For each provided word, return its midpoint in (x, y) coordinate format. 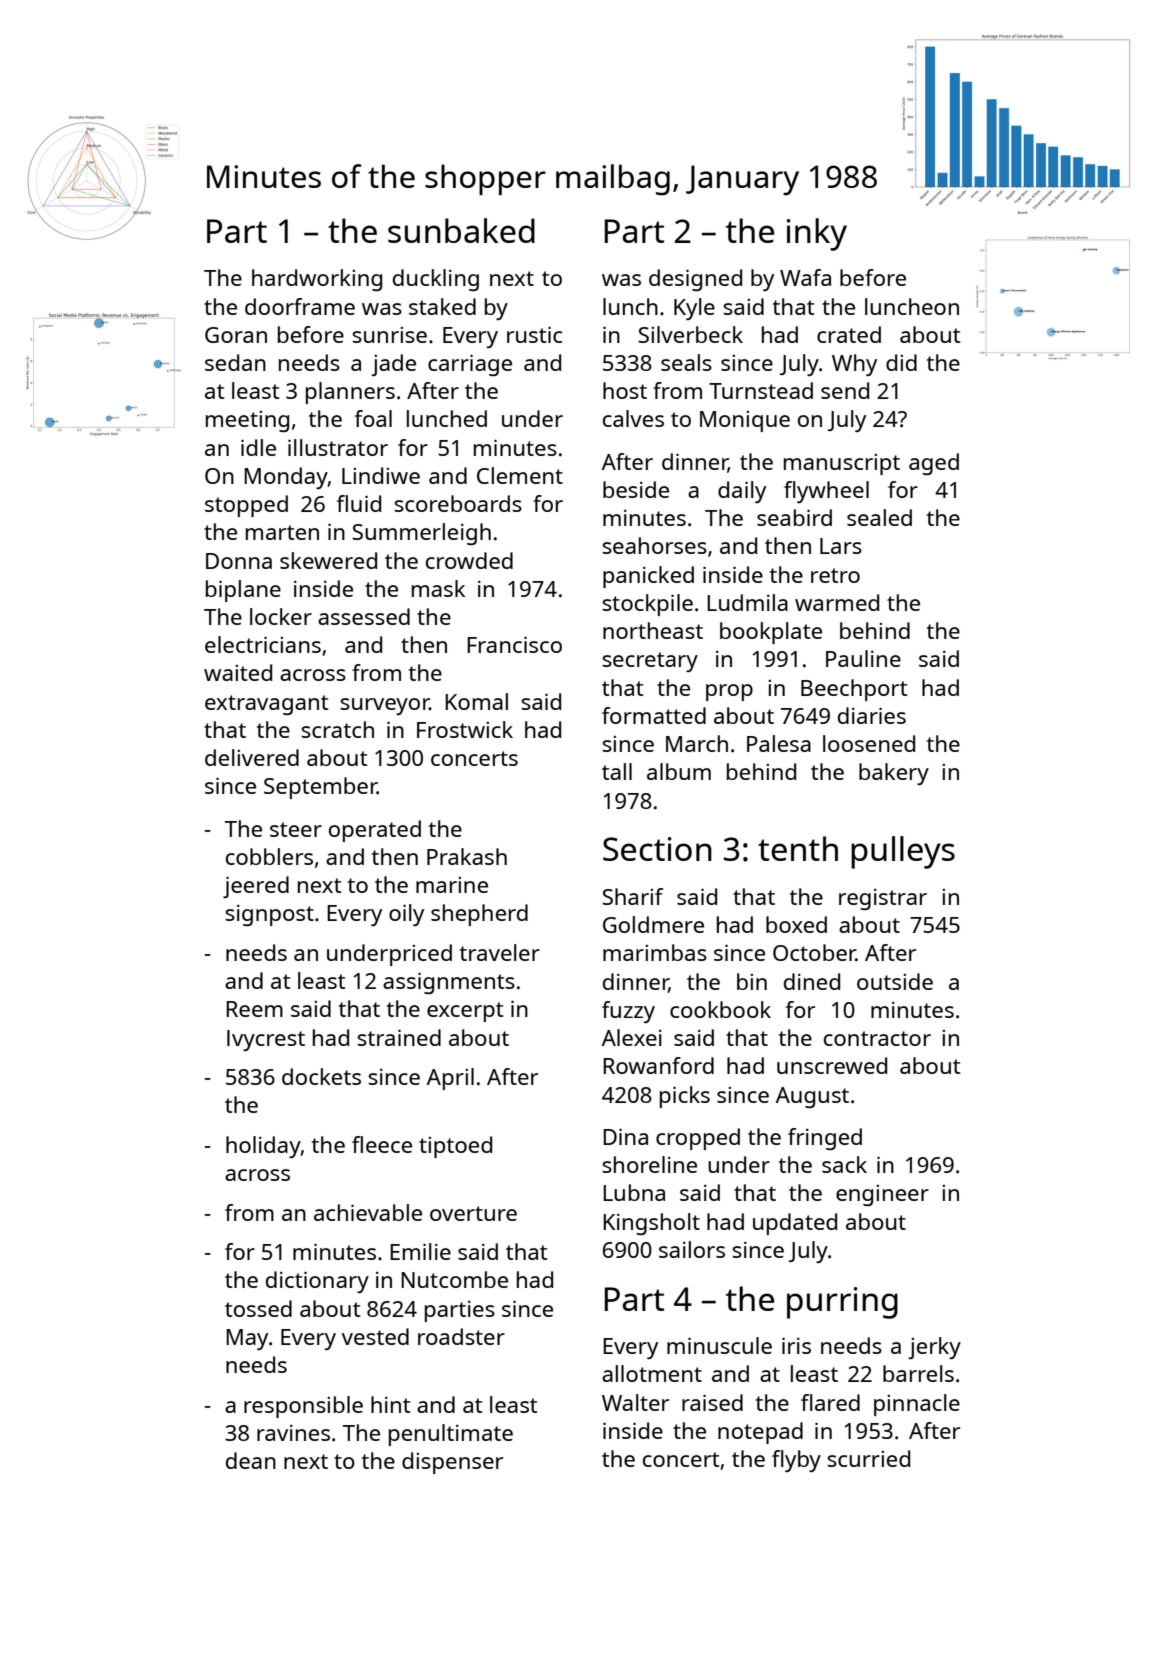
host (625, 390)
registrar (883, 899)
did (901, 362)
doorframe (300, 306)
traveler (500, 952)
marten (282, 532)
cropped (698, 1139)
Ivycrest (266, 1040)
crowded (469, 560)
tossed (258, 1308)
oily (406, 915)
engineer (882, 1195)
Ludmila (747, 602)
